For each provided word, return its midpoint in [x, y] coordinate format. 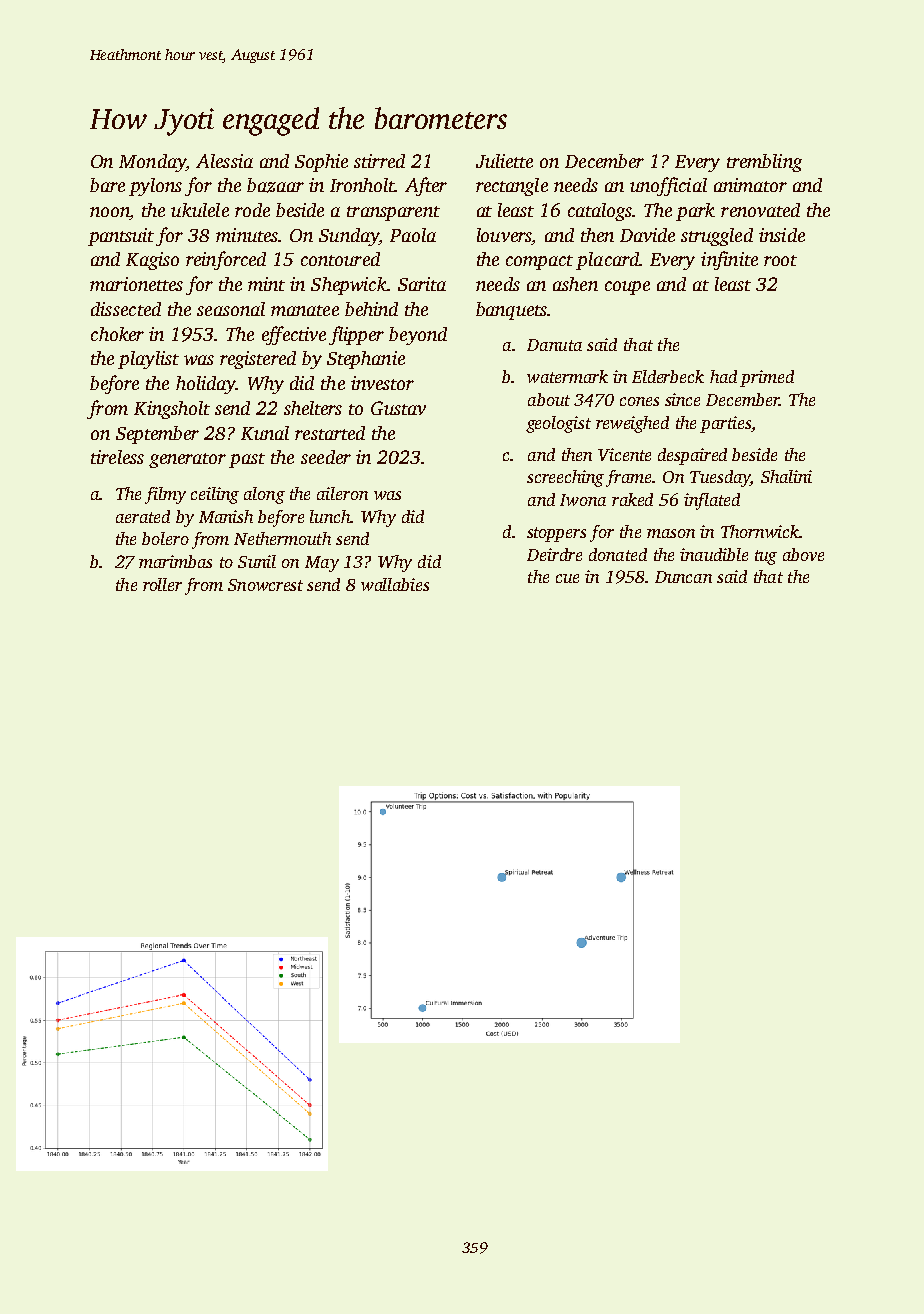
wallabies [395, 584]
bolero [165, 538]
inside [782, 235]
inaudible [714, 554]
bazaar [275, 185]
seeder [326, 457]
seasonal [231, 309]
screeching [565, 478]
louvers [504, 235]
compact [539, 262]
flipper [356, 335]
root [780, 260]
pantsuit [121, 237]
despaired [692, 456]
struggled [717, 237]
